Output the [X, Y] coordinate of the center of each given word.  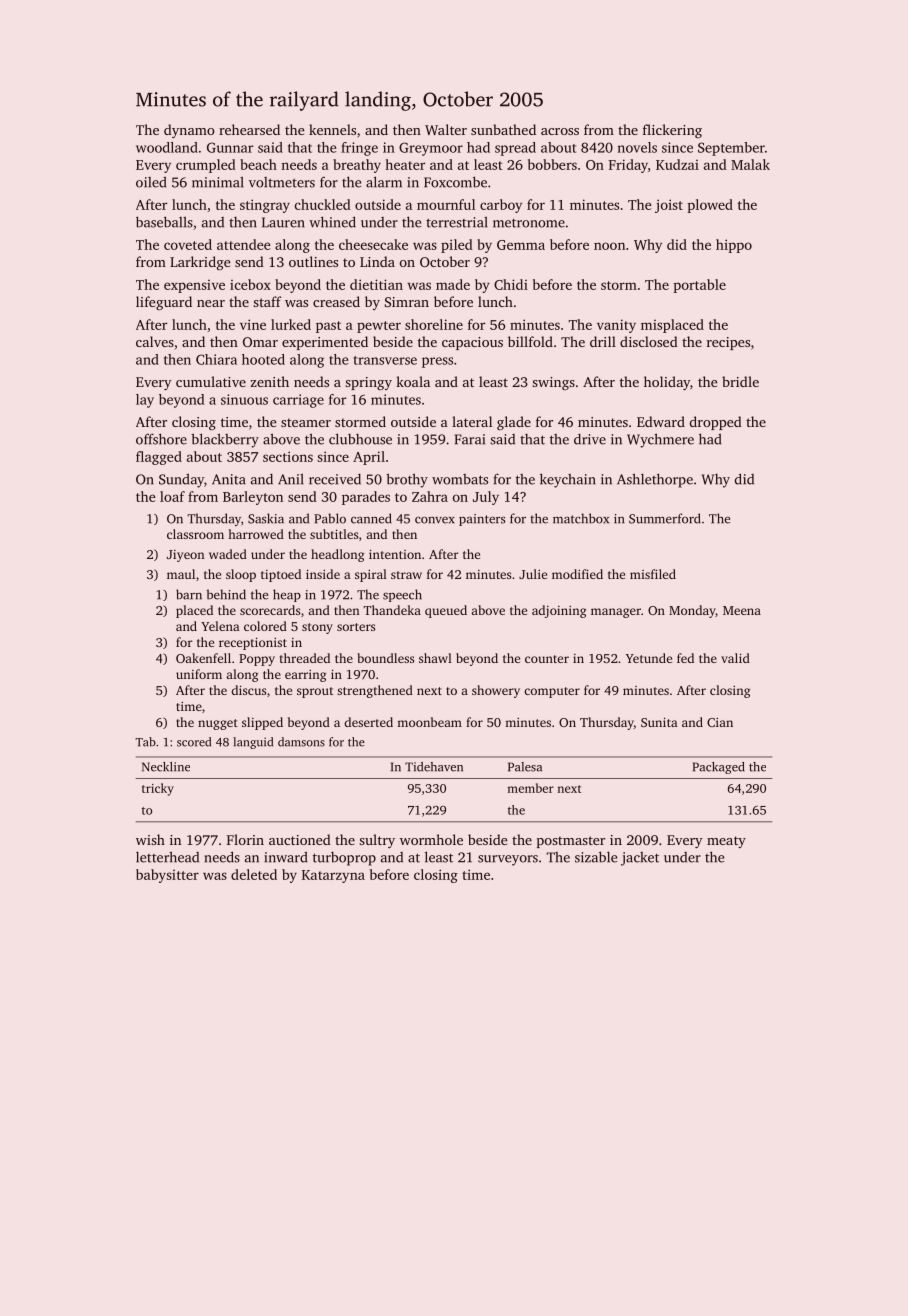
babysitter [167, 876]
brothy [407, 480]
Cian [720, 722]
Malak [750, 164]
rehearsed [249, 129]
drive [590, 439]
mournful [446, 204]
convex [435, 520]
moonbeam [429, 722]
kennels [332, 129]
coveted [188, 244]
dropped [716, 423]
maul [181, 574]
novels [637, 147]
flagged [159, 458]
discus [249, 690]
